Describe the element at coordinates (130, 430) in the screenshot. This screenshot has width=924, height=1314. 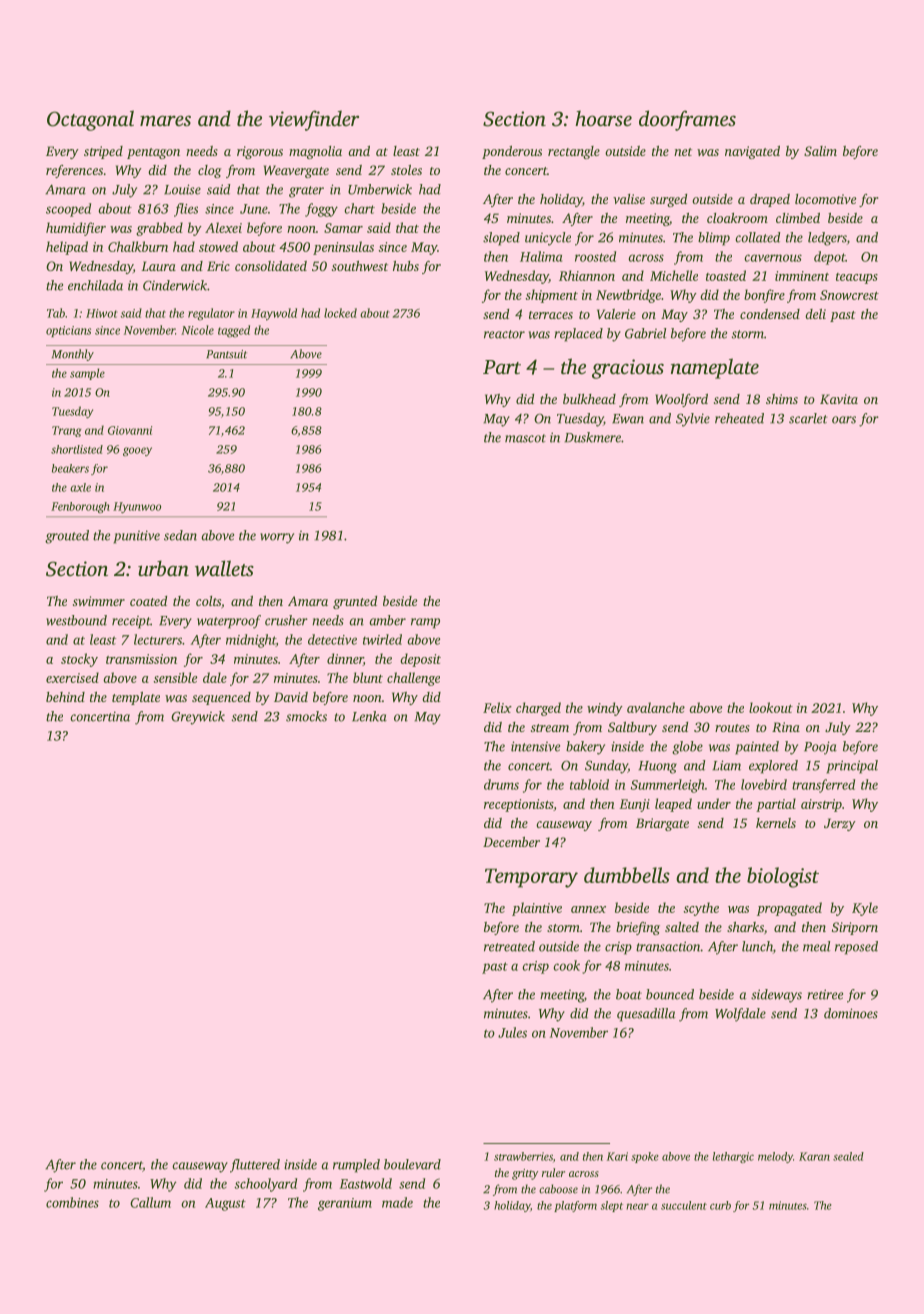
I see `Giovanni` at that location.
